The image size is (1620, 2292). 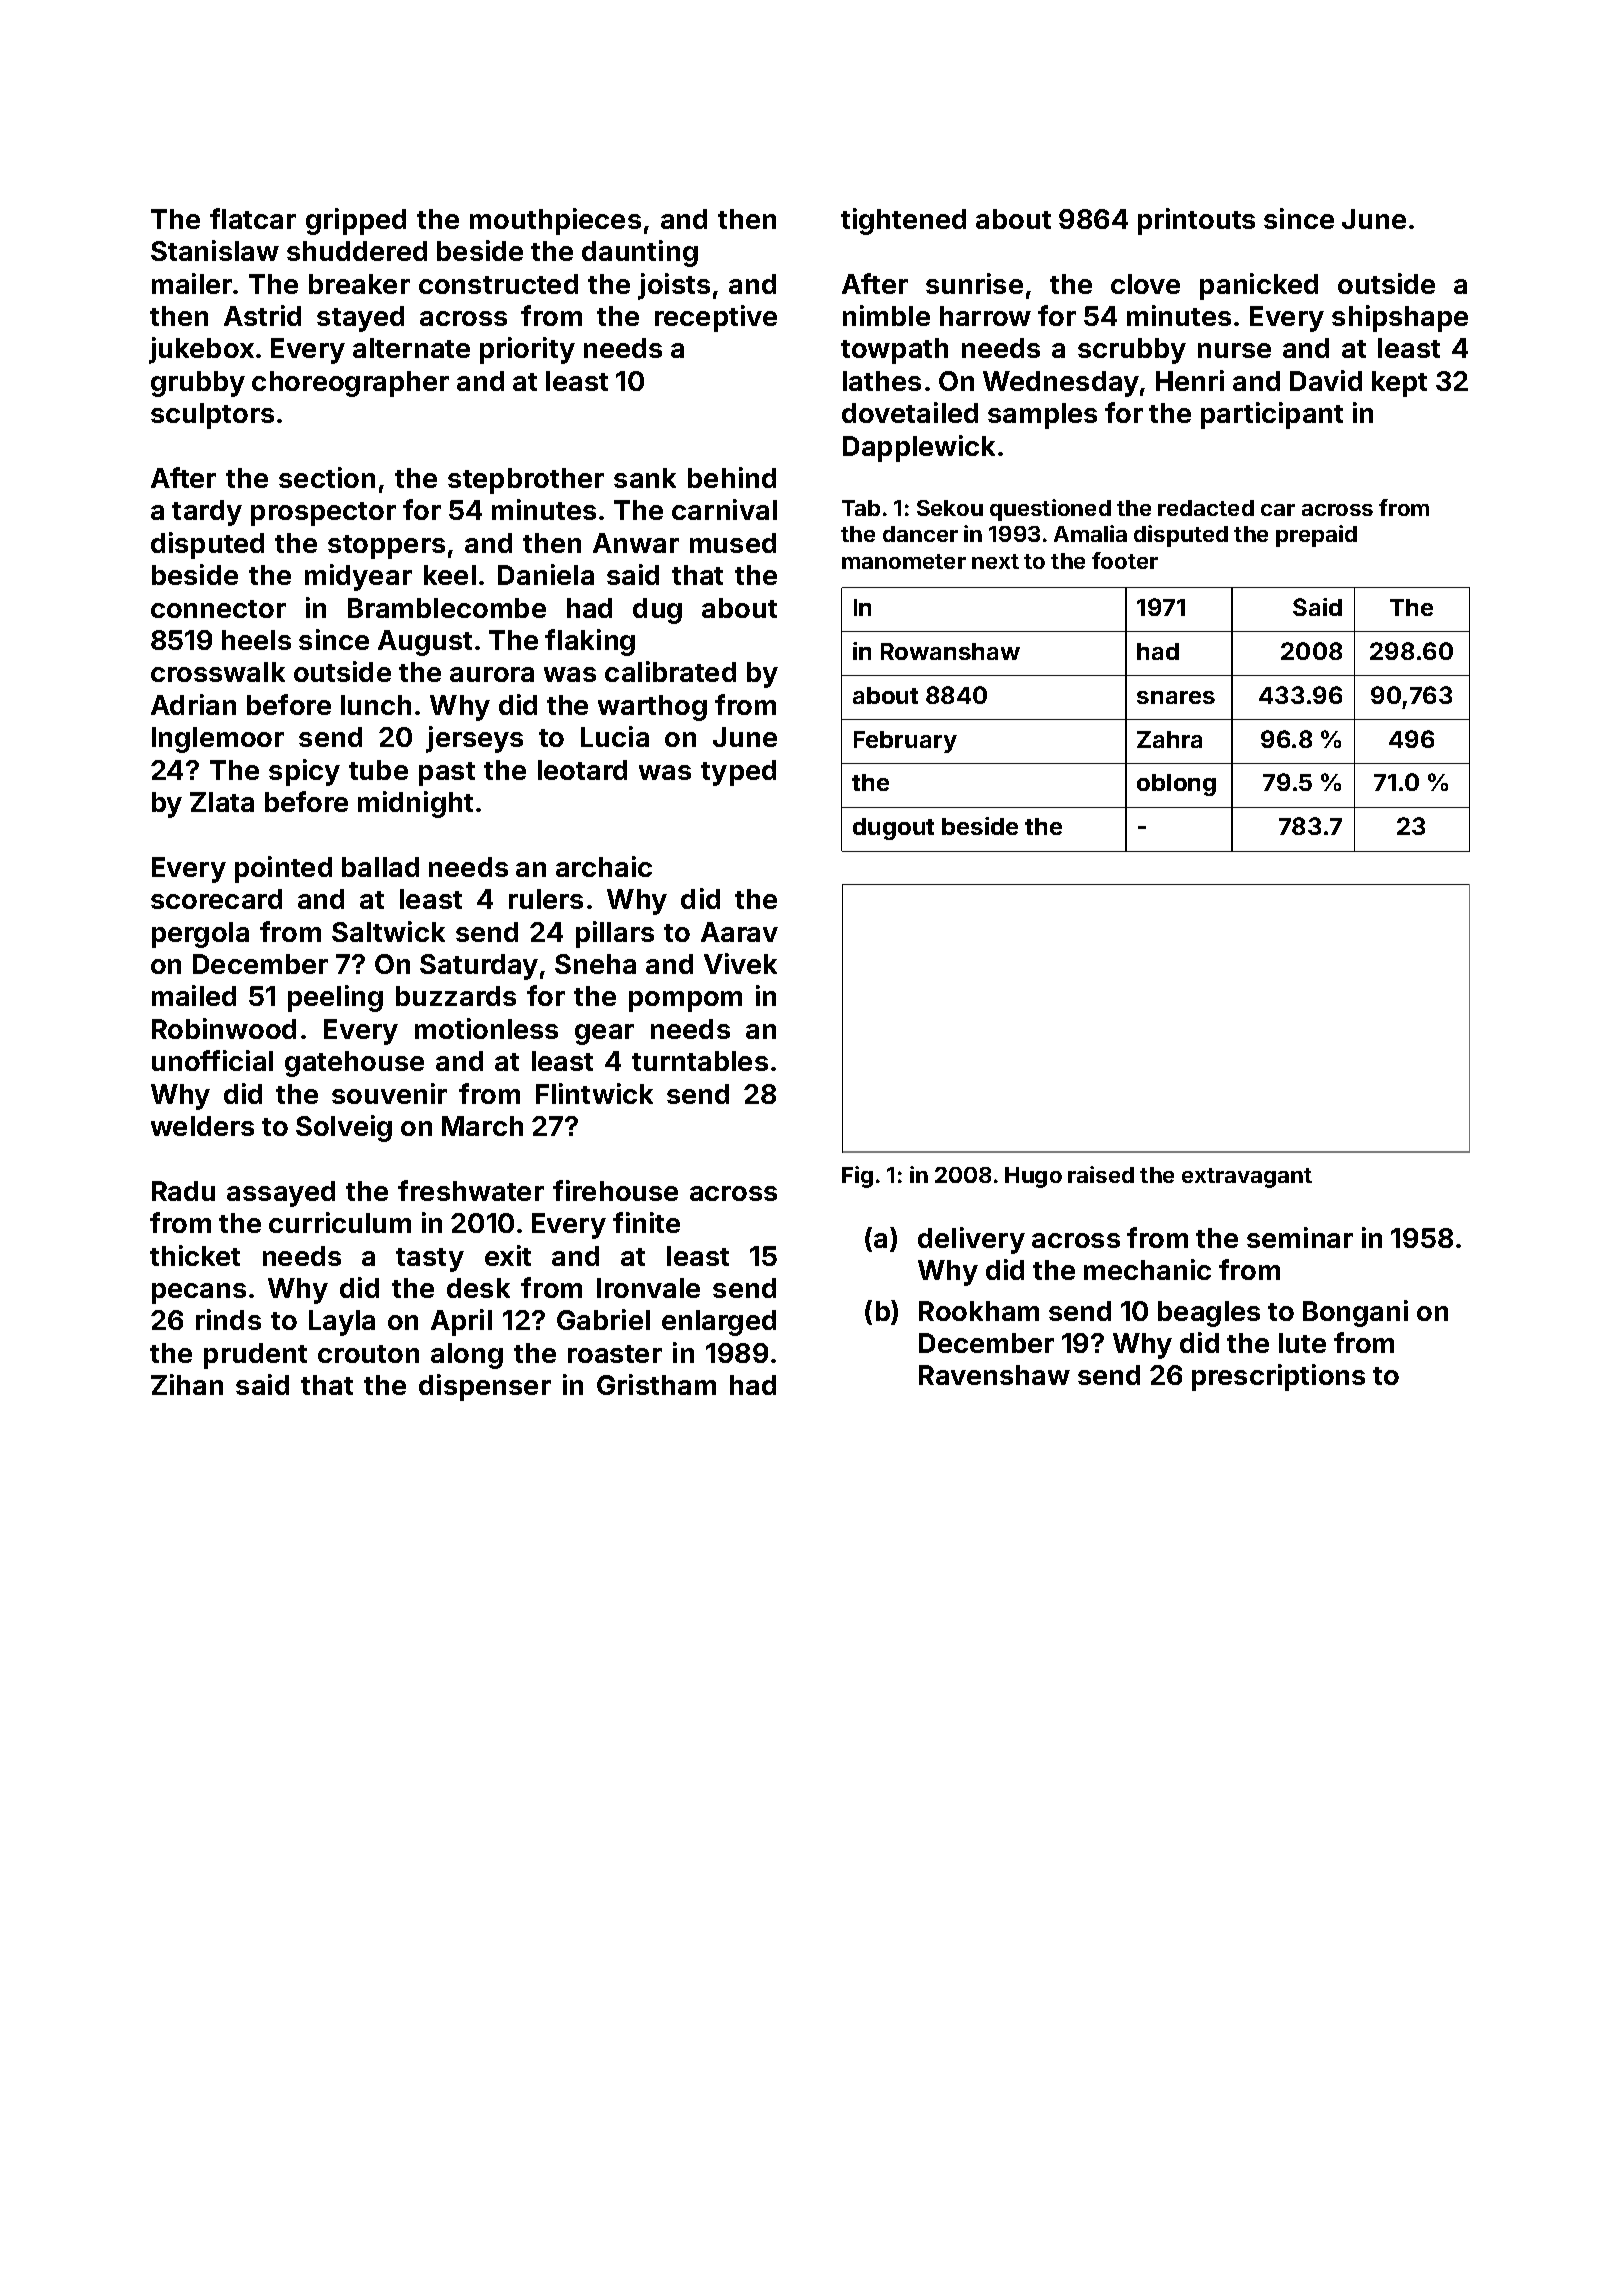 What do you see at coordinates (905, 742) in the image?
I see `February` at bounding box center [905, 742].
